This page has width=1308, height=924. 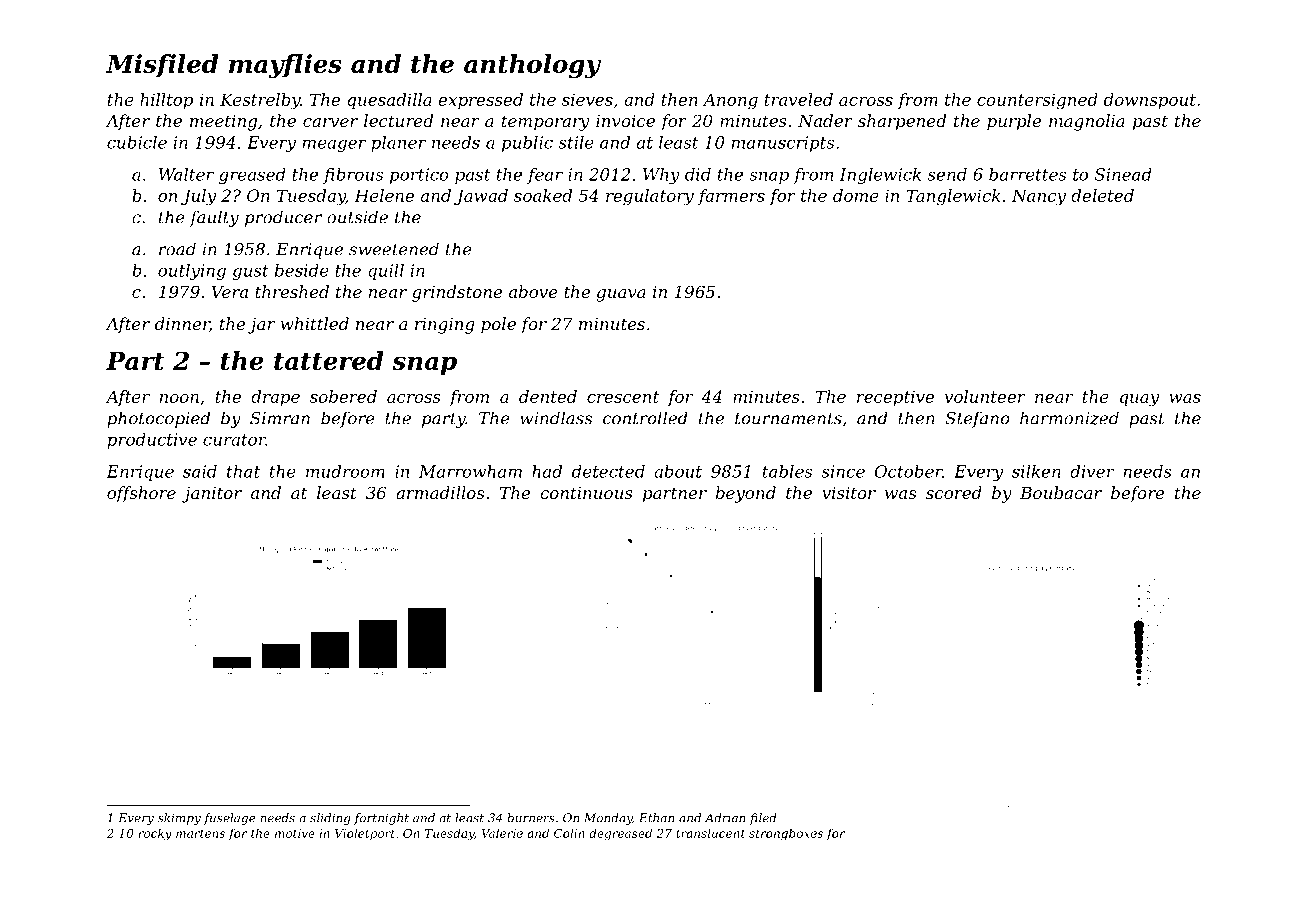 What do you see at coordinates (531, 818) in the page?
I see `burners` at bounding box center [531, 818].
